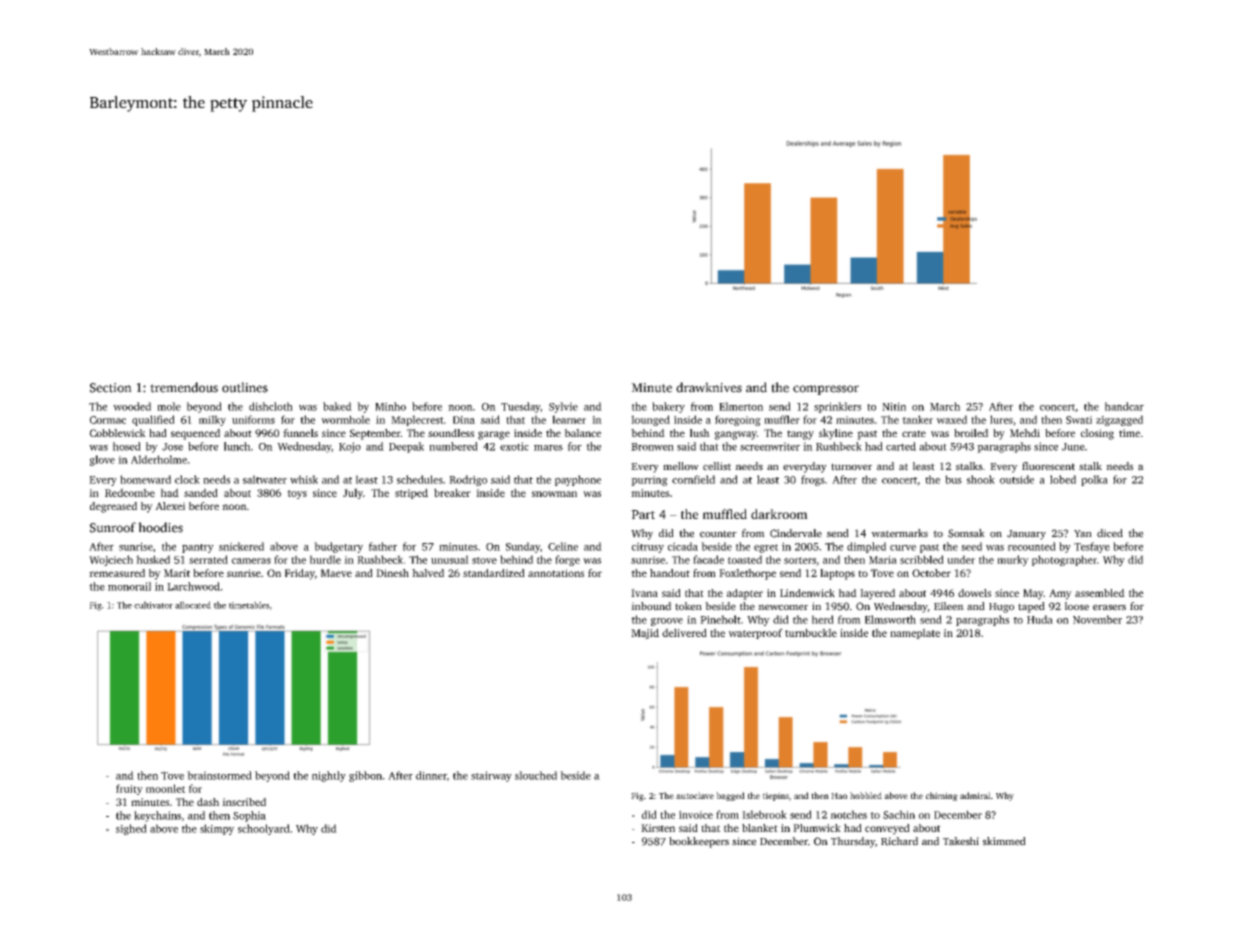 The width and height of the screenshot is (1233, 952). I want to click on Minho, so click(390, 406).
